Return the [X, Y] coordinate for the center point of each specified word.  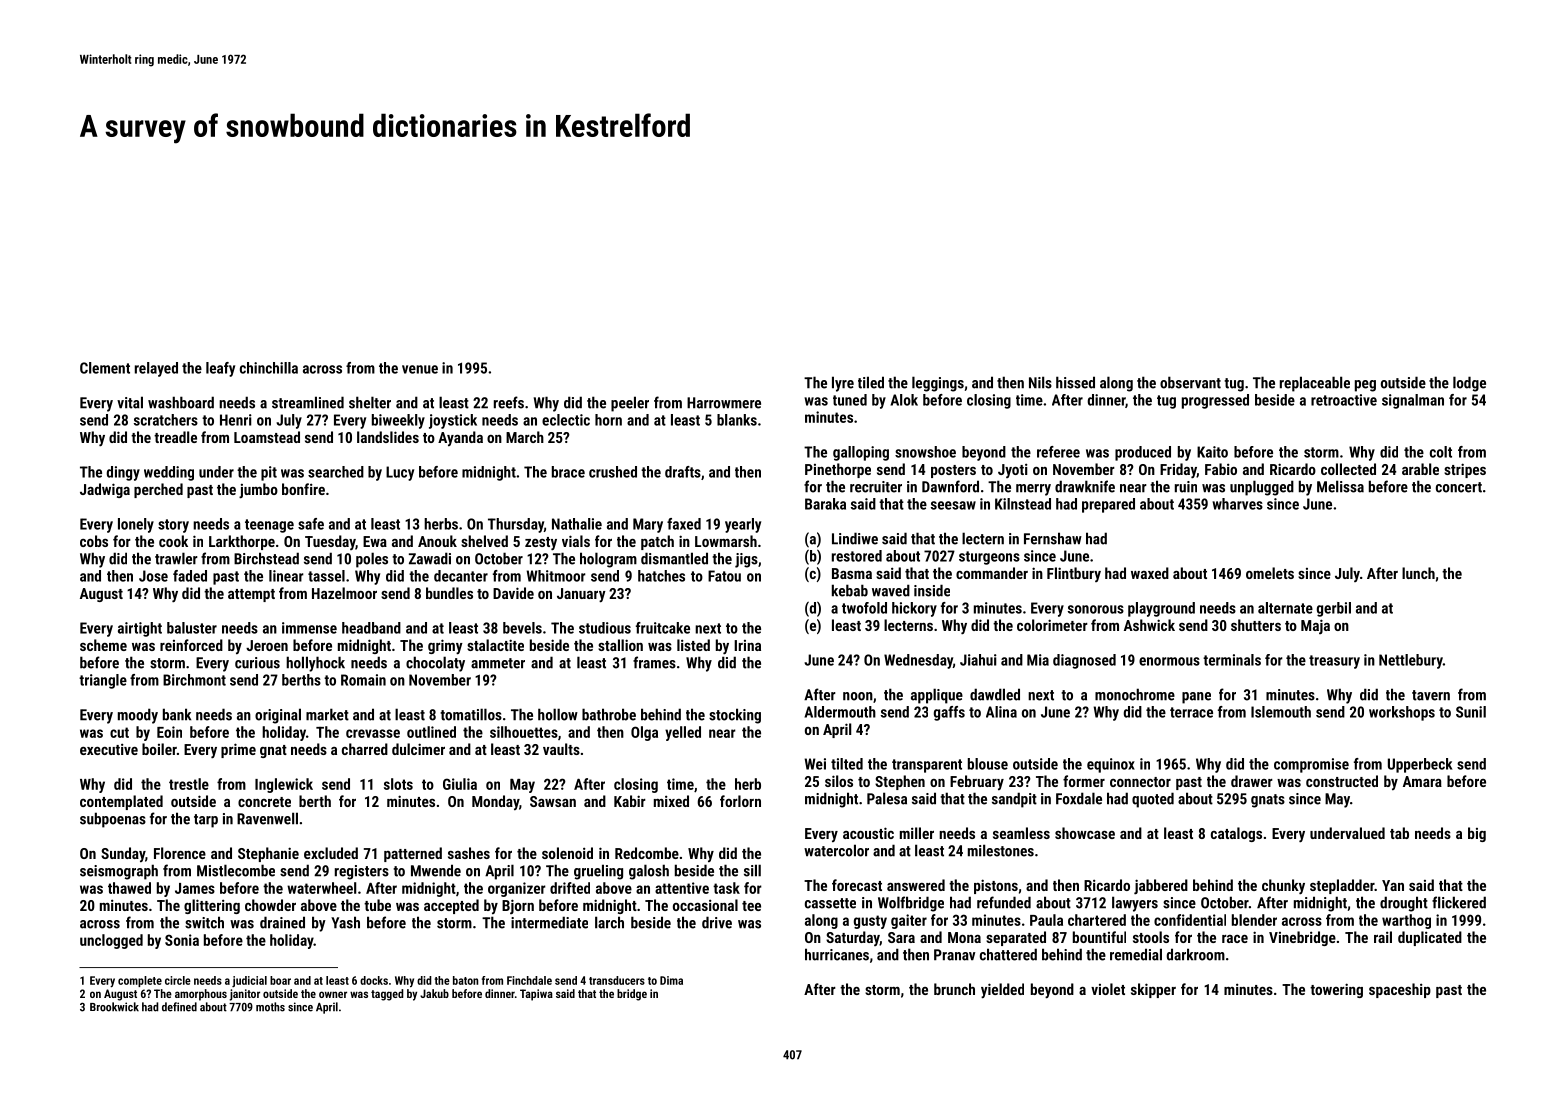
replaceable [1315, 384]
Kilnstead [1023, 504]
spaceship [1400, 990]
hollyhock [315, 664]
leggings [938, 384]
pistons [996, 886]
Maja [1315, 626]
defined [179, 1007]
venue [420, 369]
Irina [747, 645]
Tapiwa [536, 995]
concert [1459, 487]
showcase [1085, 833]
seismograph [119, 872]
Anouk [437, 541]
